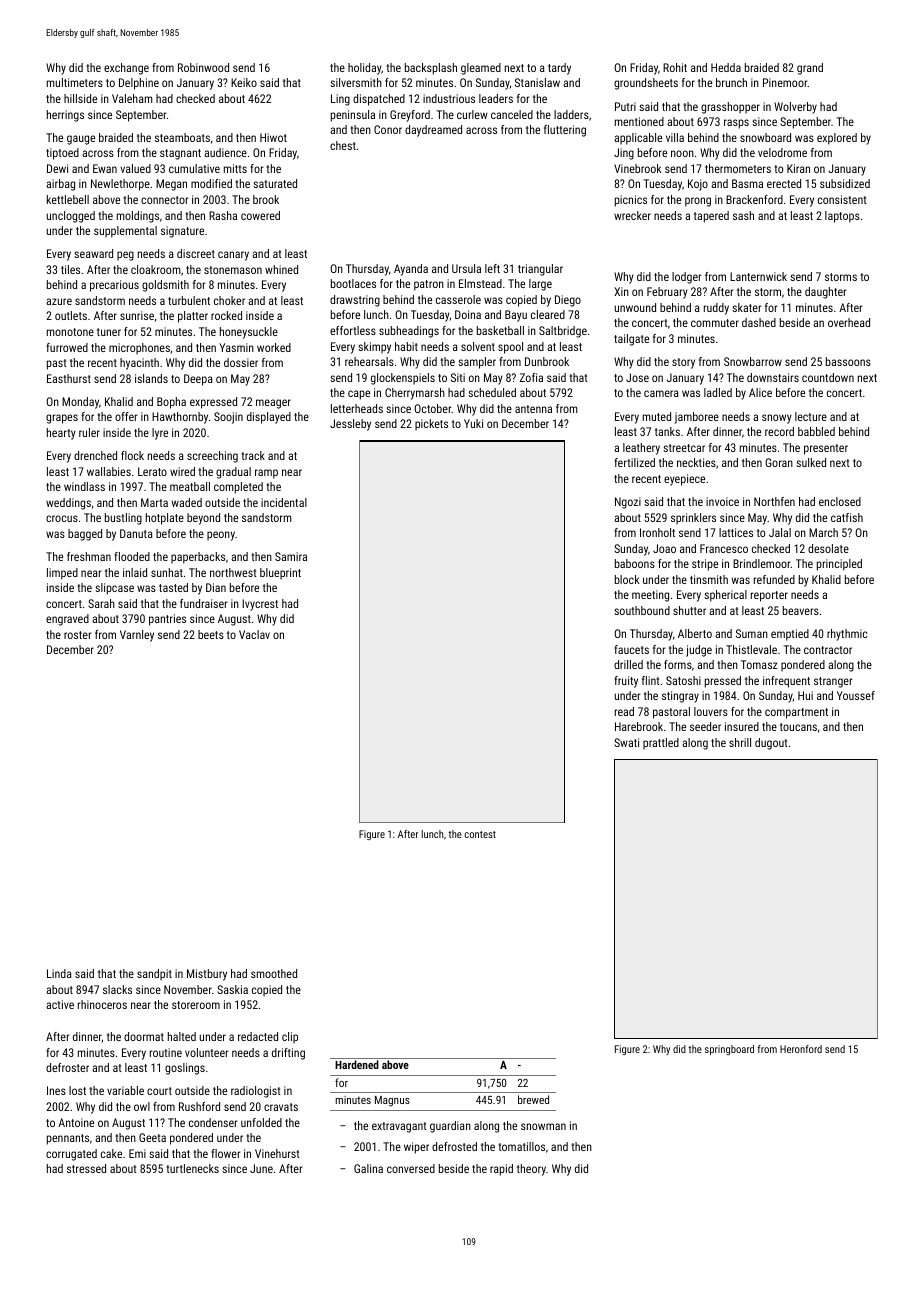 This screenshot has height=1308, width=924. I want to click on Mistbury, so click(207, 975).
